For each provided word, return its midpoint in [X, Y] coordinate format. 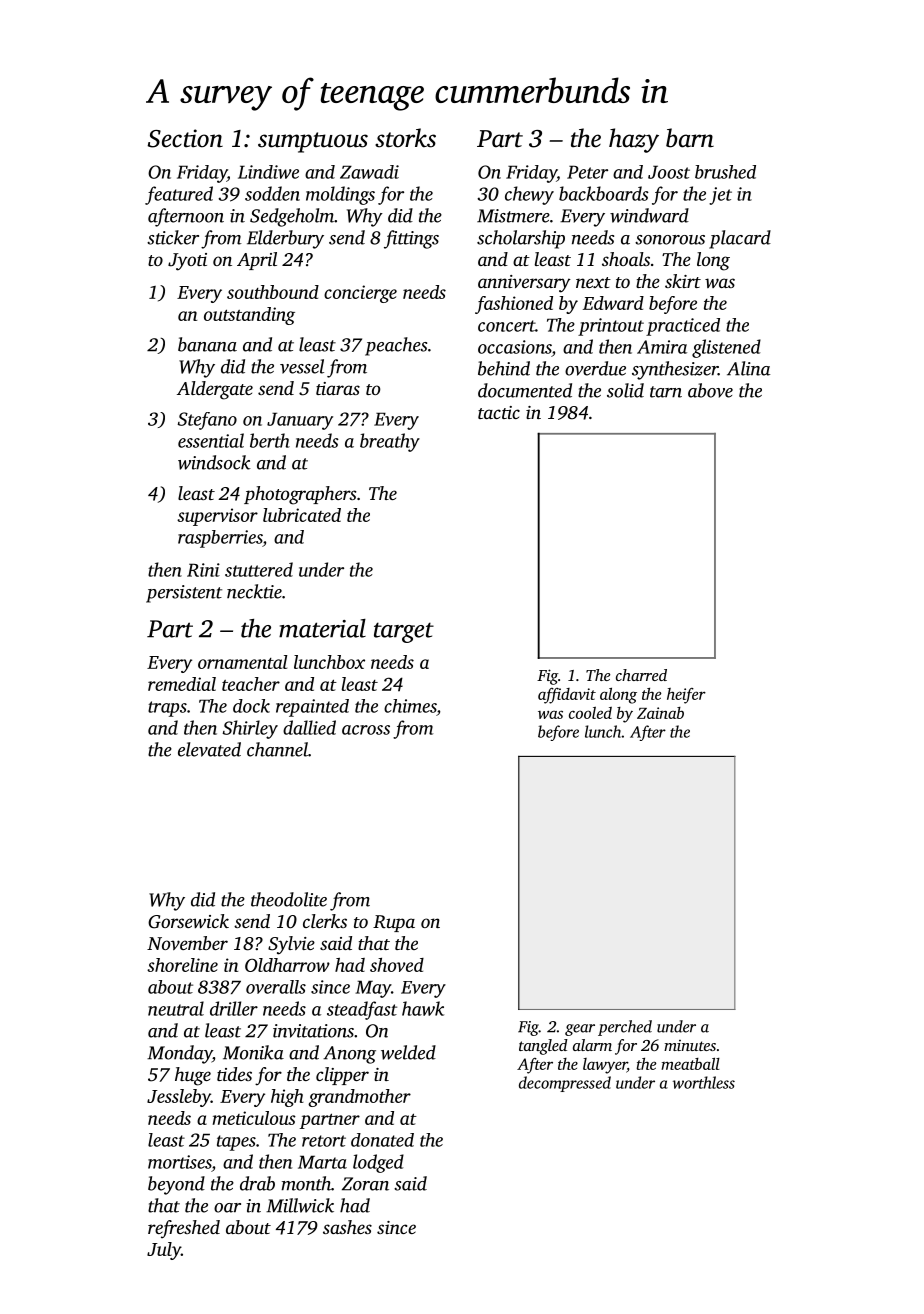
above [710, 390]
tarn [666, 392]
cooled [590, 712]
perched [625, 1028]
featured [179, 195]
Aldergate [215, 390]
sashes [347, 1227]
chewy [529, 195]
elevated [209, 749]
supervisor [217, 517]
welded [408, 1052]
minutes [690, 1045]
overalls [276, 987]
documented [525, 390]
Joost [669, 172]
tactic [499, 412]
